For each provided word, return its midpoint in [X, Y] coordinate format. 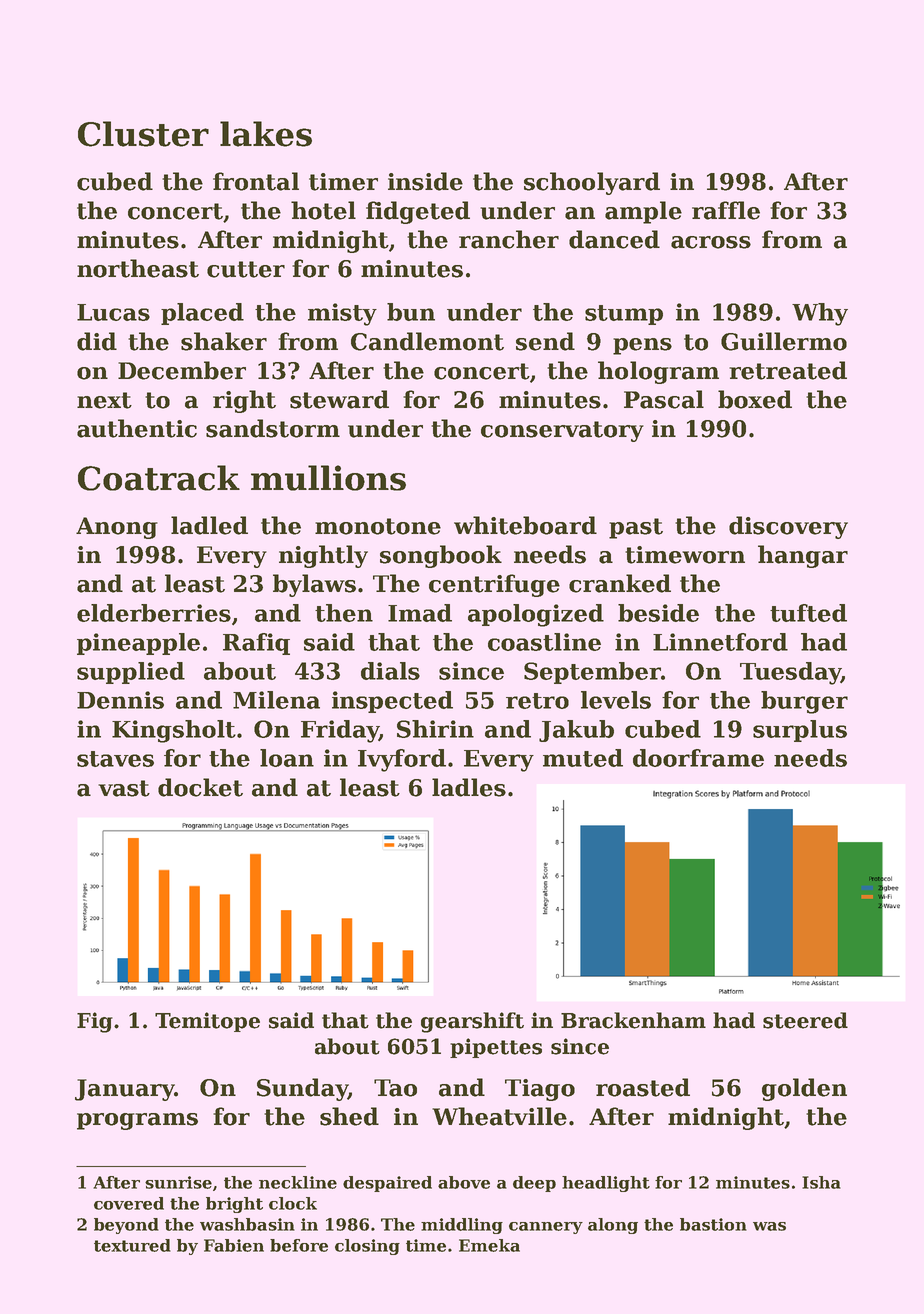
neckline [298, 1182]
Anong [117, 528]
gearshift [472, 1022]
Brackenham [633, 1020]
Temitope [207, 1022]
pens [642, 346]
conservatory [562, 431]
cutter [246, 269]
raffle [726, 210]
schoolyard [592, 183]
